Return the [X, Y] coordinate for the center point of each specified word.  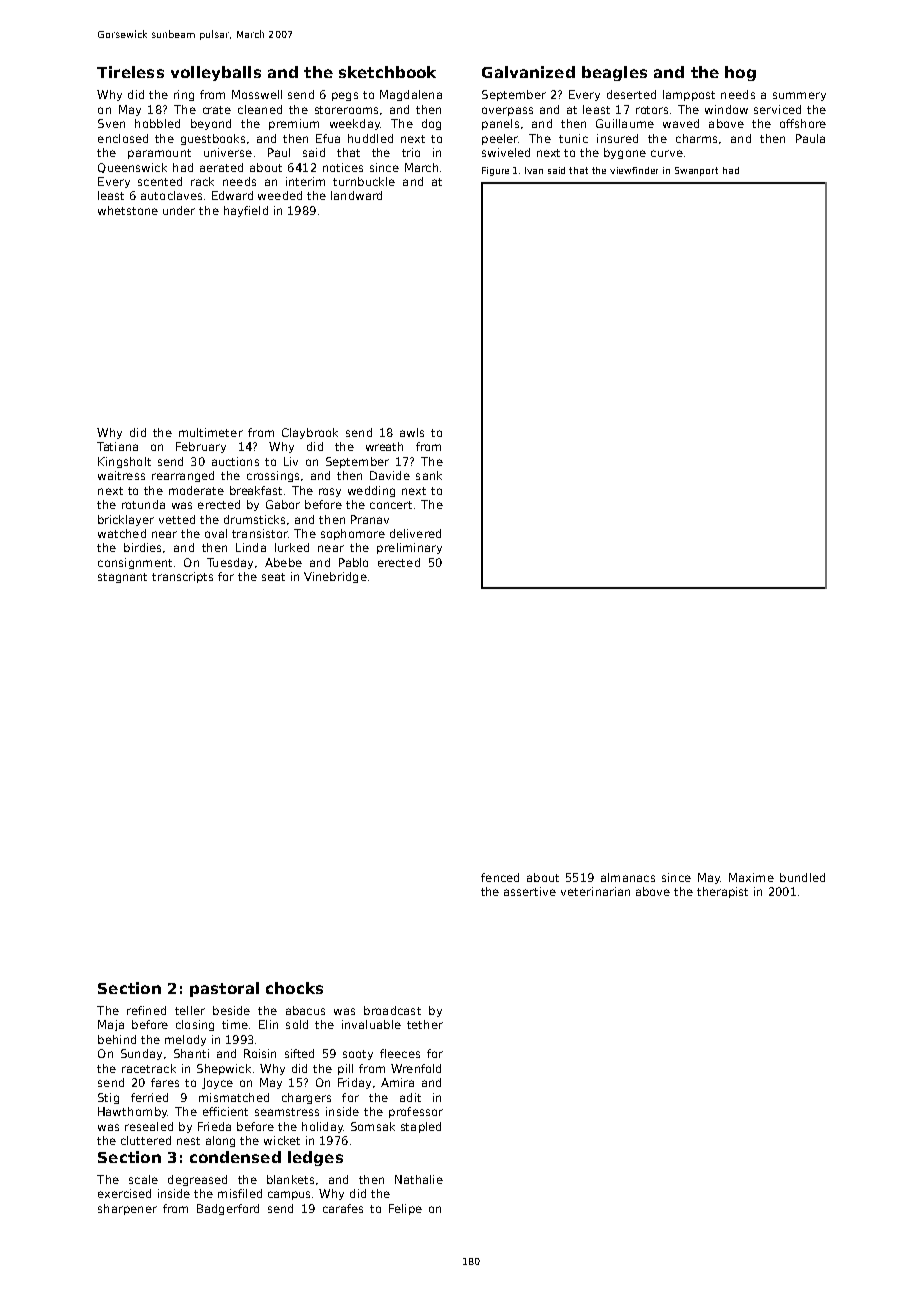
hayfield [246, 211]
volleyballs [216, 73]
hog [740, 73]
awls [412, 432]
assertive [530, 891]
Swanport [696, 171]
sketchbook [387, 72]
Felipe [405, 1209]
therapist [722, 892]
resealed [149, 1126]
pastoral [224, 989]
